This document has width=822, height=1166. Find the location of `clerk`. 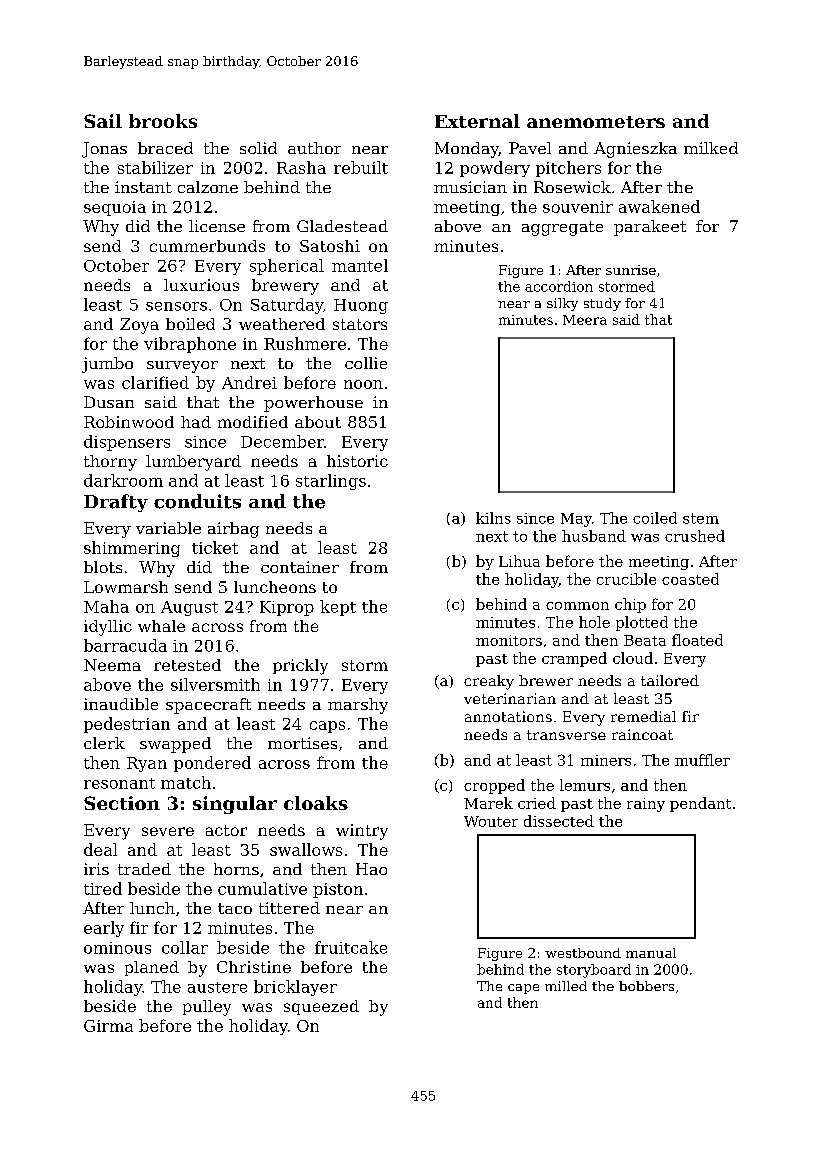

clerk is located at coordinates (104, 743).
